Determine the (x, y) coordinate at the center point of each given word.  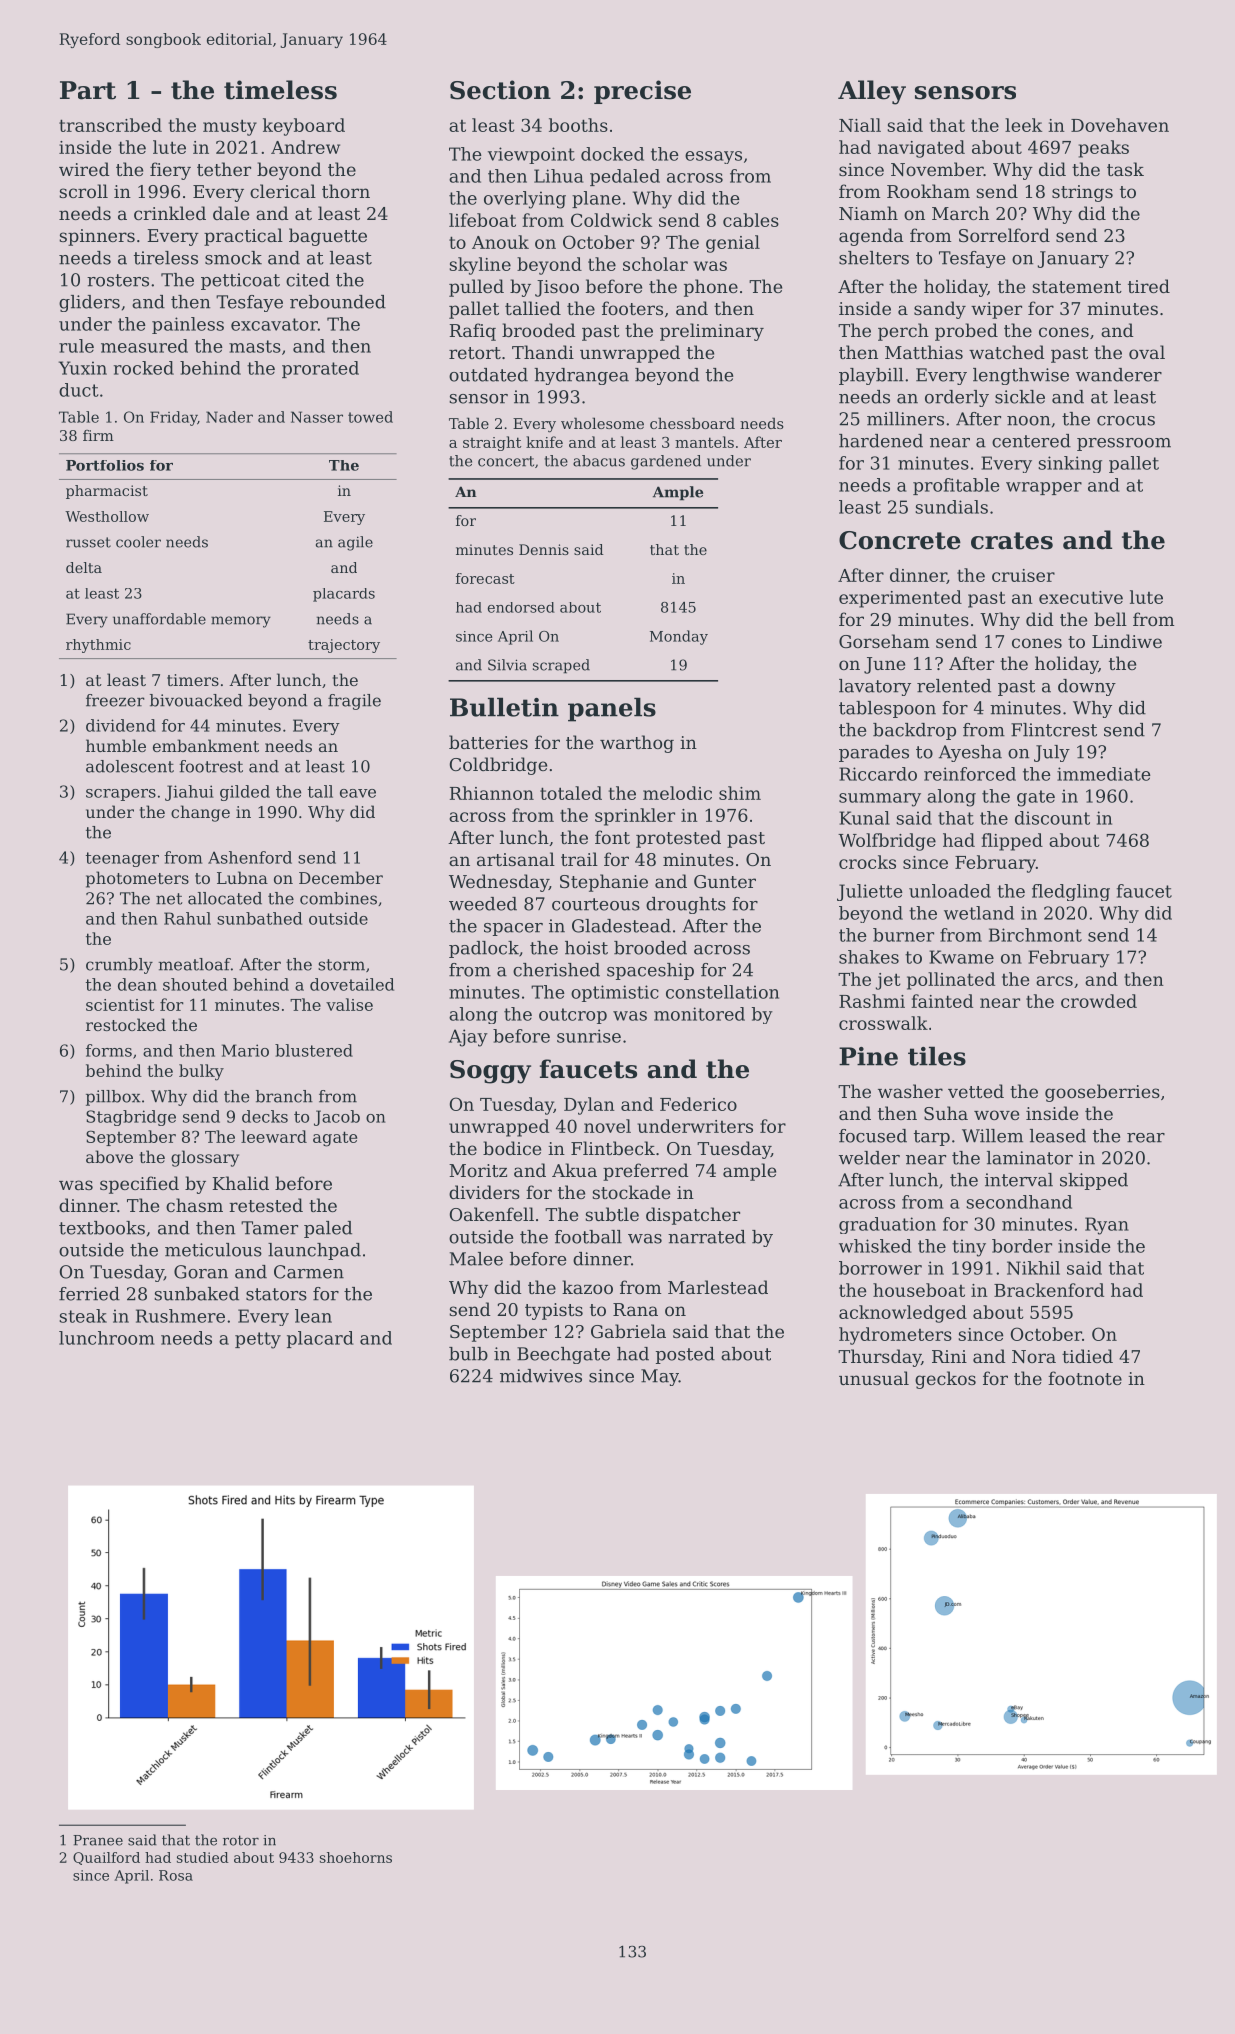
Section (500, 90)
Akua (574, 1170)
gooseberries (1102, 1093)
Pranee (98, 1840)
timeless (280, 90)
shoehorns (356, 1857)
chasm (194, 1205)
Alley (872, 92)
